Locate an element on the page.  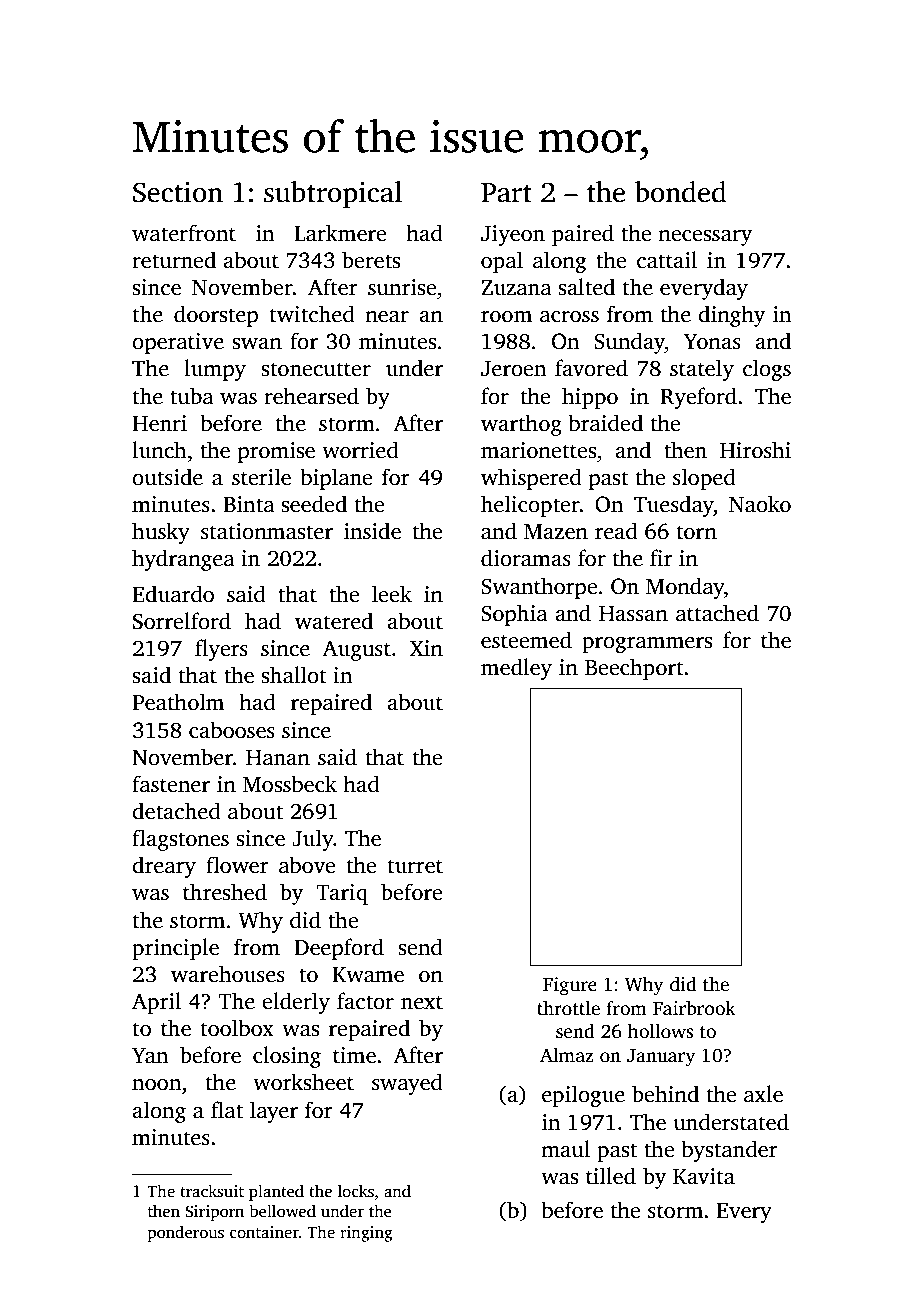
subtropical is located at coordinates (333, 194).
